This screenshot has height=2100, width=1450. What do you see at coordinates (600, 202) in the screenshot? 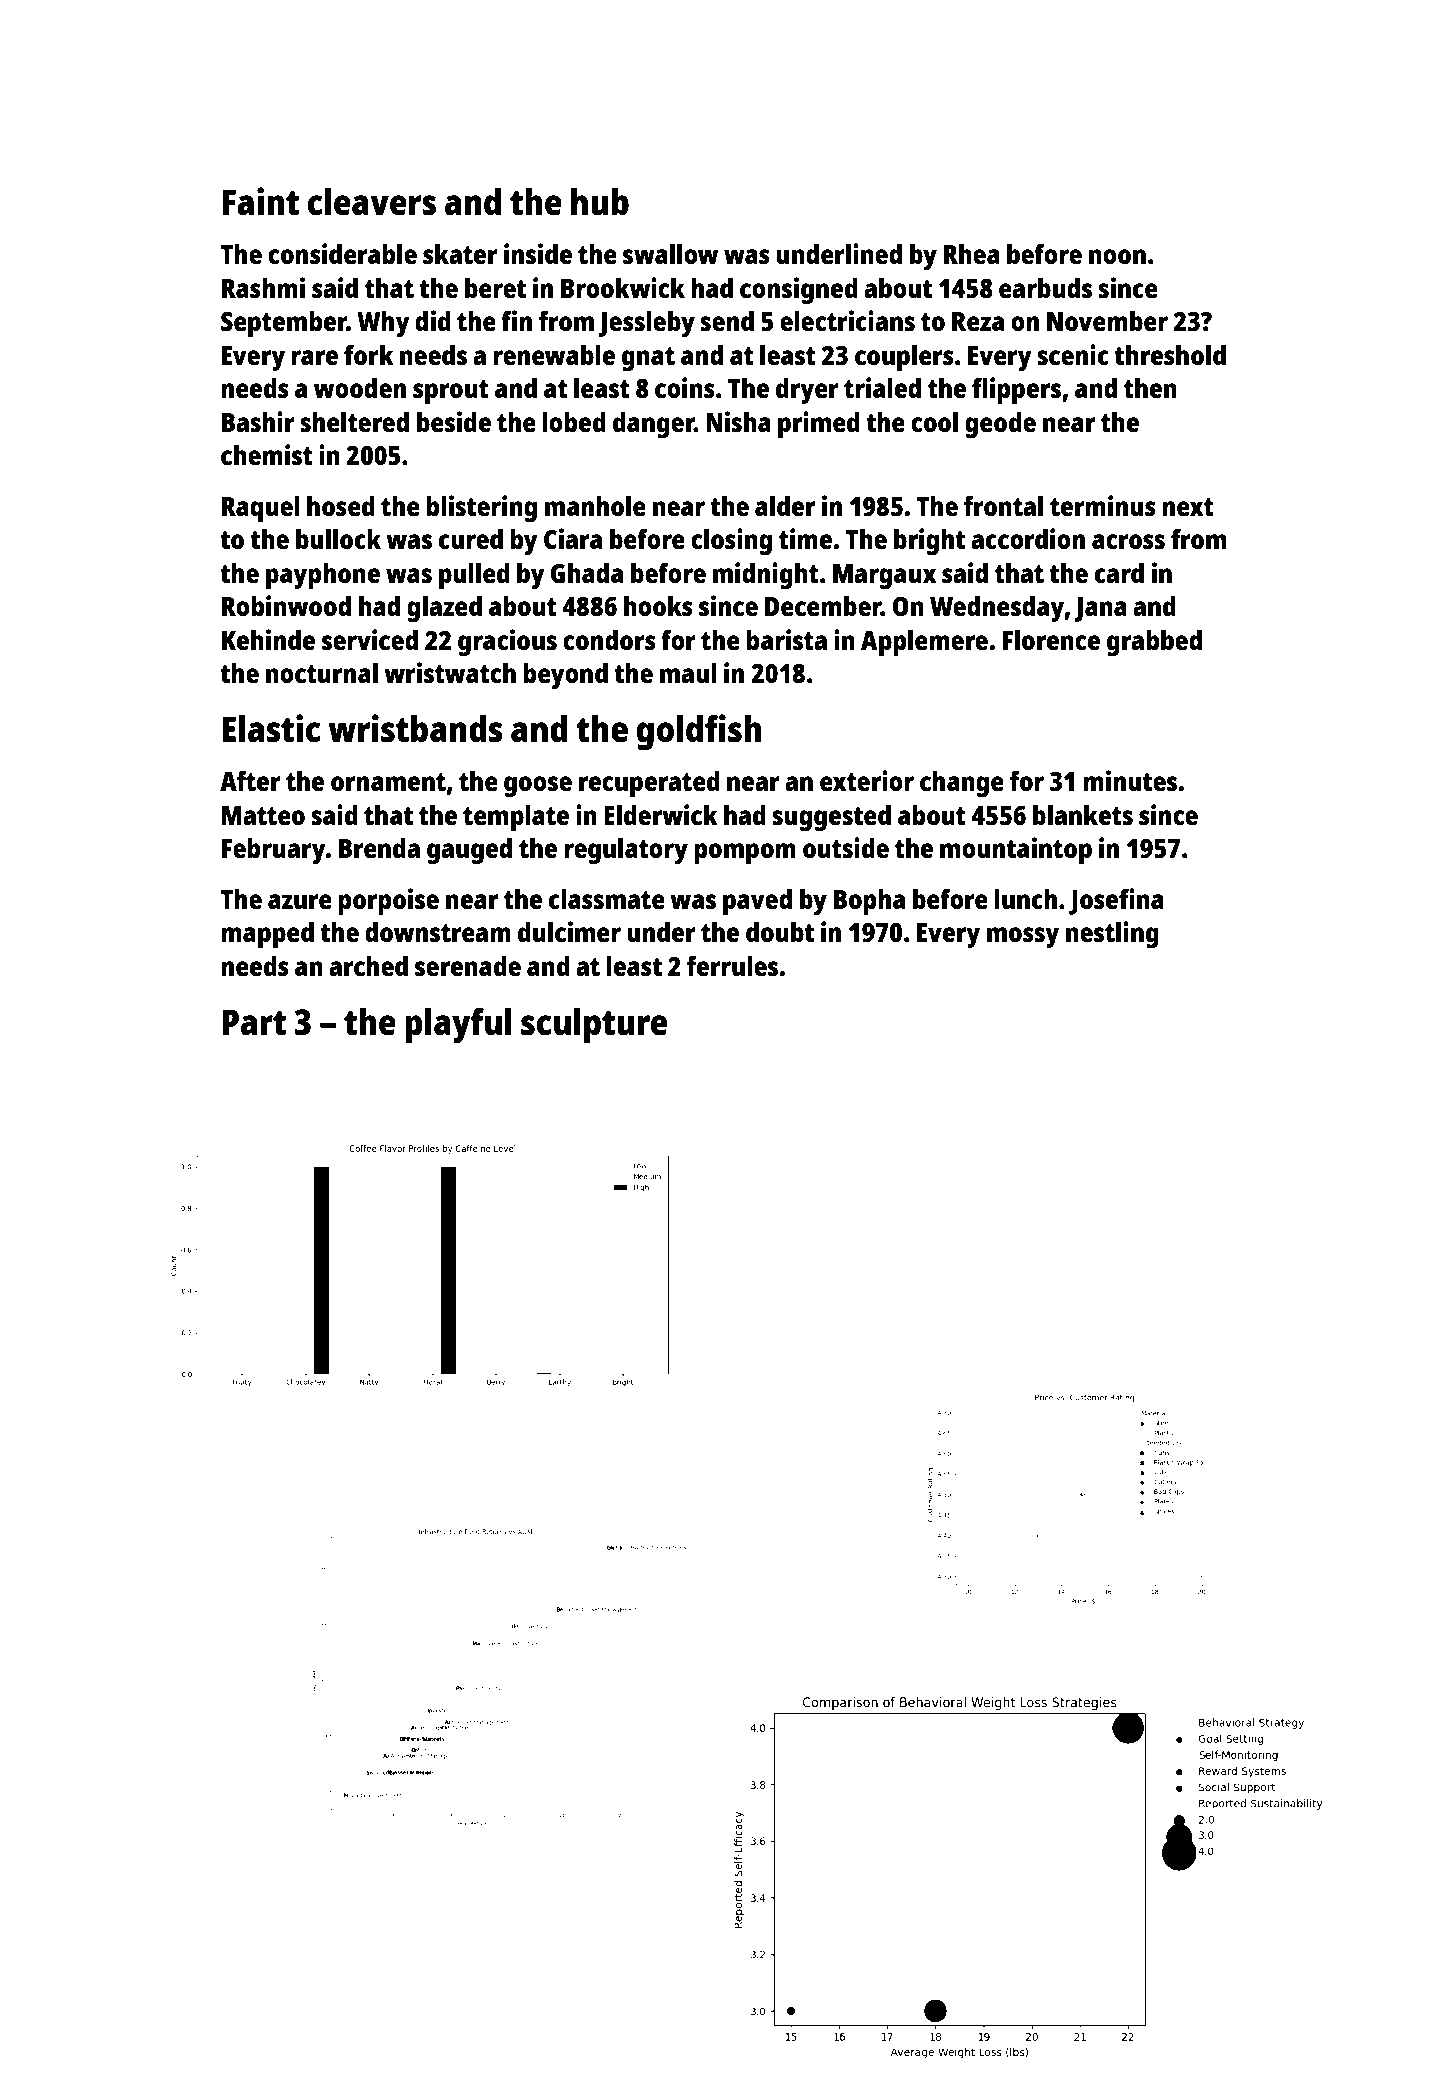
I see `hub` at bounding box center [600, 202].
